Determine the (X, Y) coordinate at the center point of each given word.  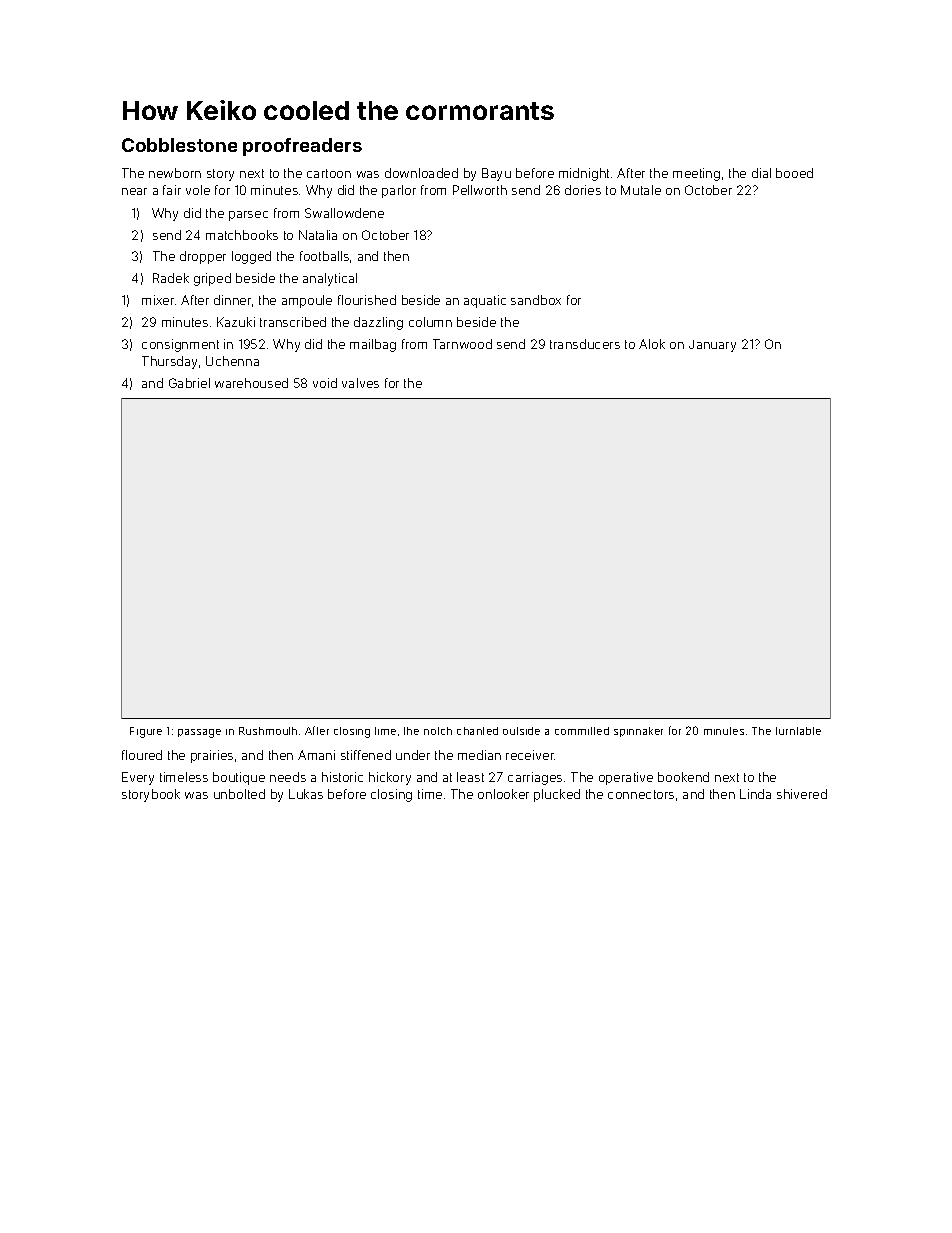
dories (583, 190)
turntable (798, 731)
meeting (696, 174)
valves (360, 383)
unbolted (239, 794)
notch (438, 731)
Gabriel (189, 383)
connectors (641, 794)
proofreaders (302, 147)
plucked (557, 795)
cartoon (329, 173)
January (712, 346)
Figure (146, 732)
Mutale (641, 190)
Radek (171, 278)
